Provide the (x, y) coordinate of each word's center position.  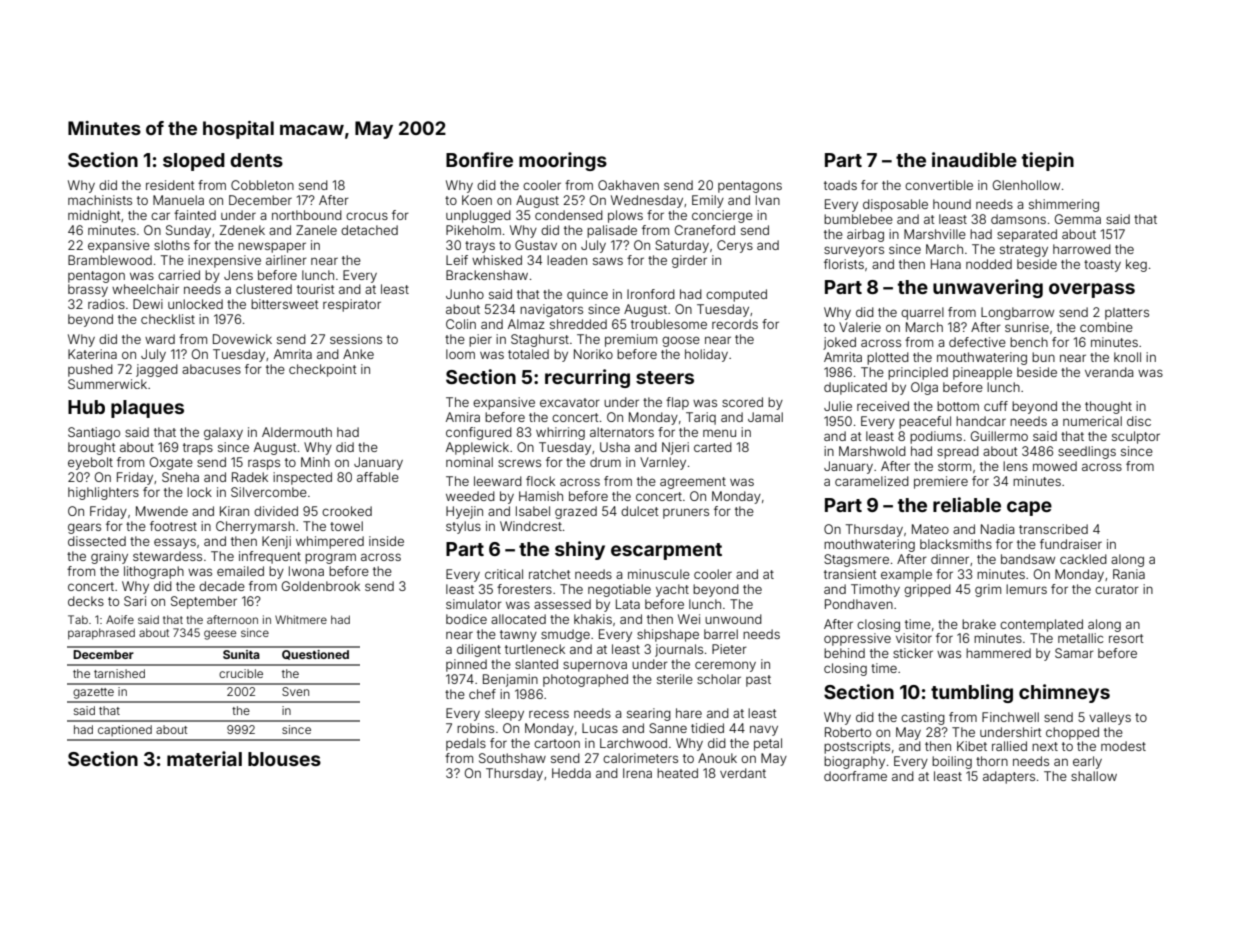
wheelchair (145, 289)
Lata (628, 604)
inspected (302, 478)
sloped (194, 162)
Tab (78, 619)
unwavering (988, 288)
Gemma (1078, 219)
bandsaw (1028, 559)
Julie (838, 406)
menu (719, 433)
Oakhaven (628, 185)
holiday (706, 355)
